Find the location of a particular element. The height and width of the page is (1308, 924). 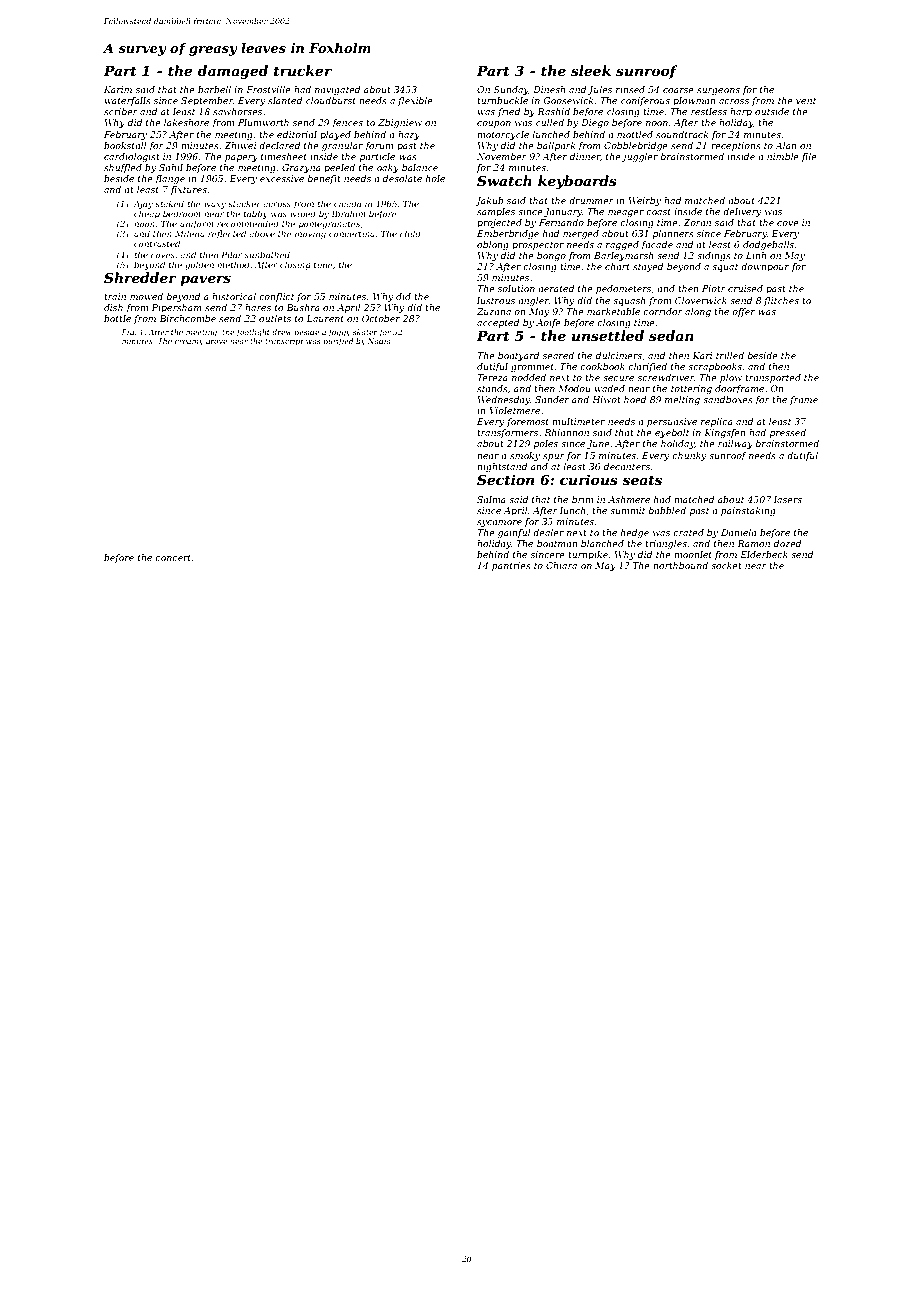

September is located at coordinates (207, 101).
